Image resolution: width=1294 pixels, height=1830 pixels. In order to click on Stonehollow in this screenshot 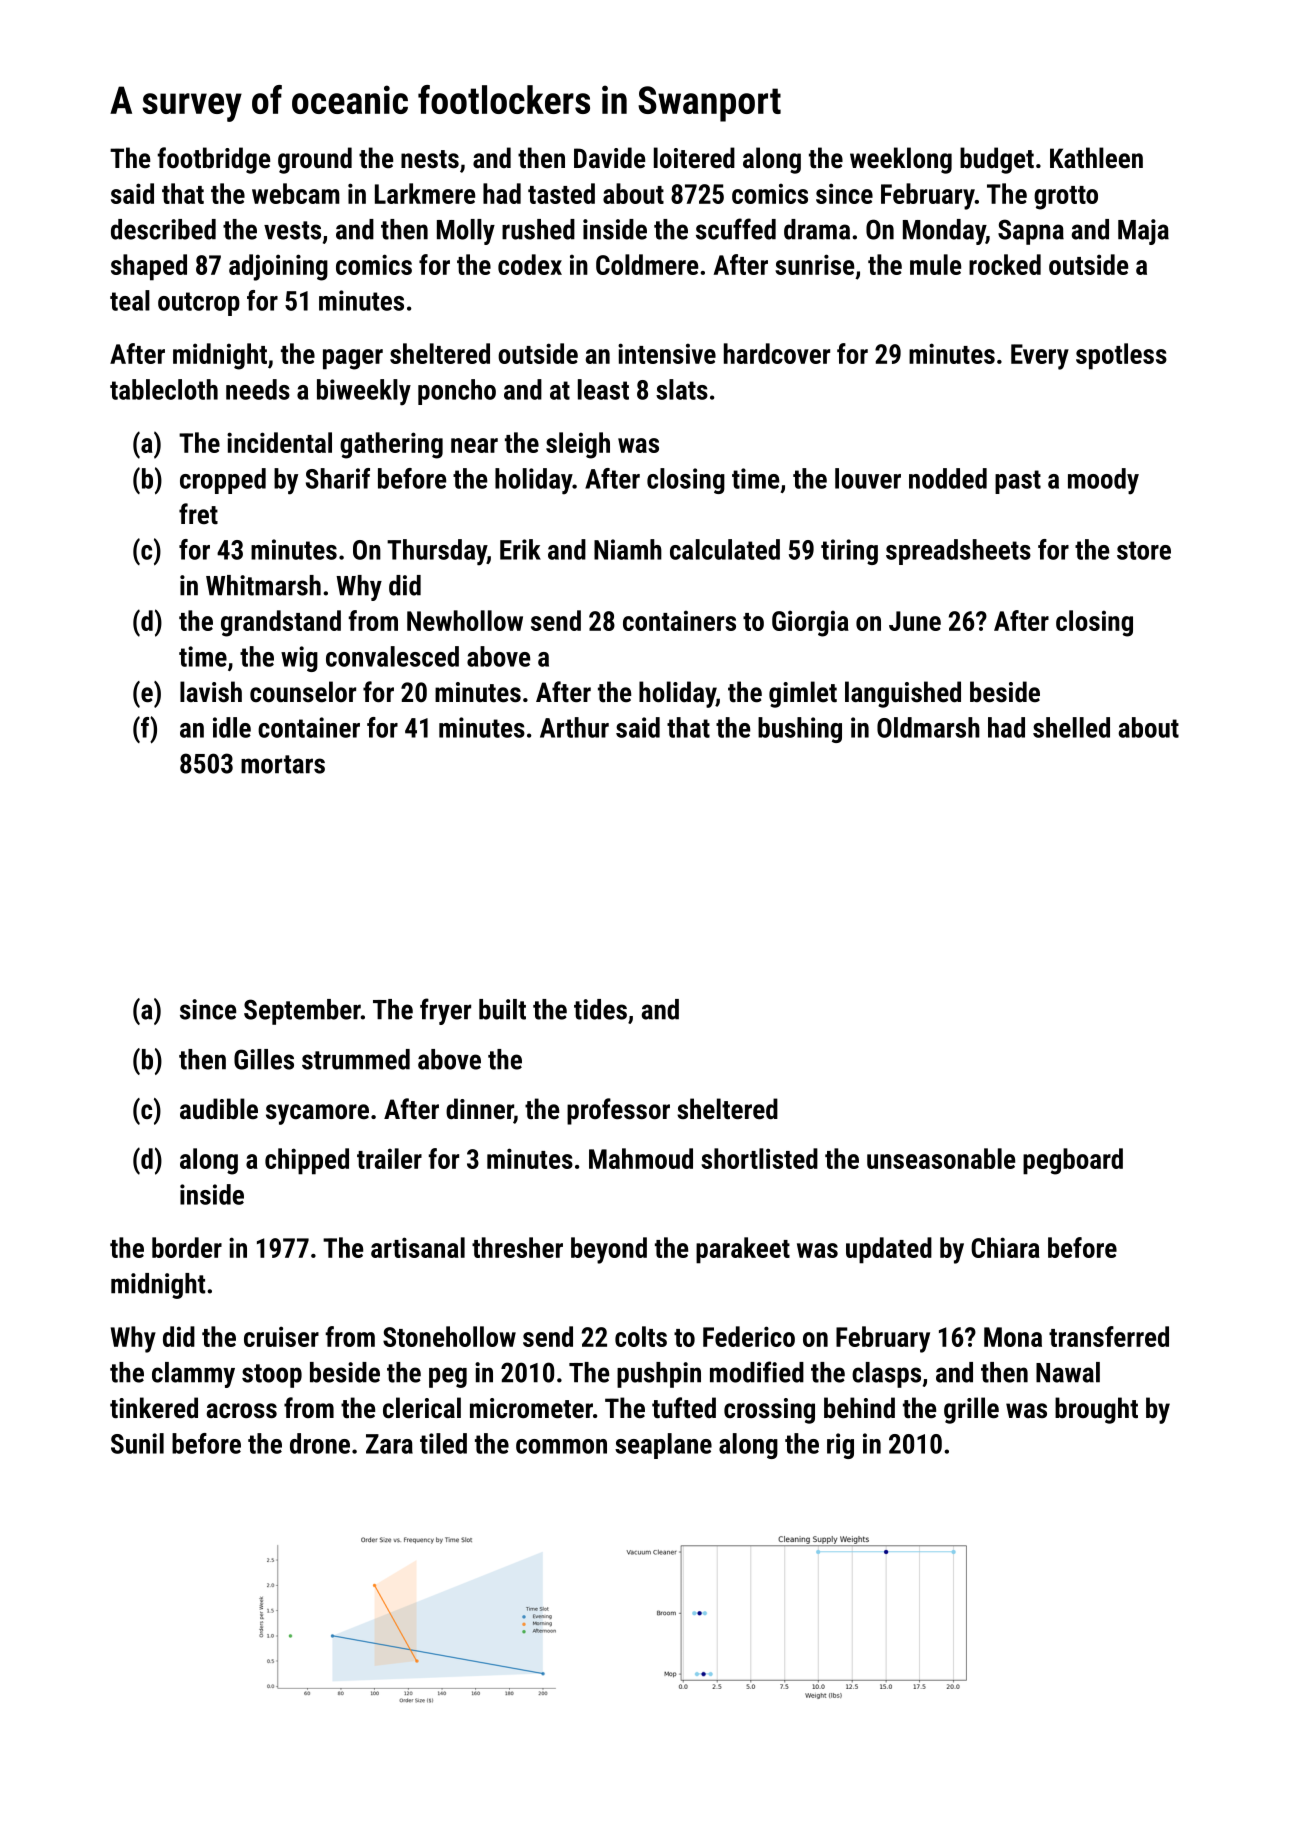, I will do `click(449, 1336)`.
